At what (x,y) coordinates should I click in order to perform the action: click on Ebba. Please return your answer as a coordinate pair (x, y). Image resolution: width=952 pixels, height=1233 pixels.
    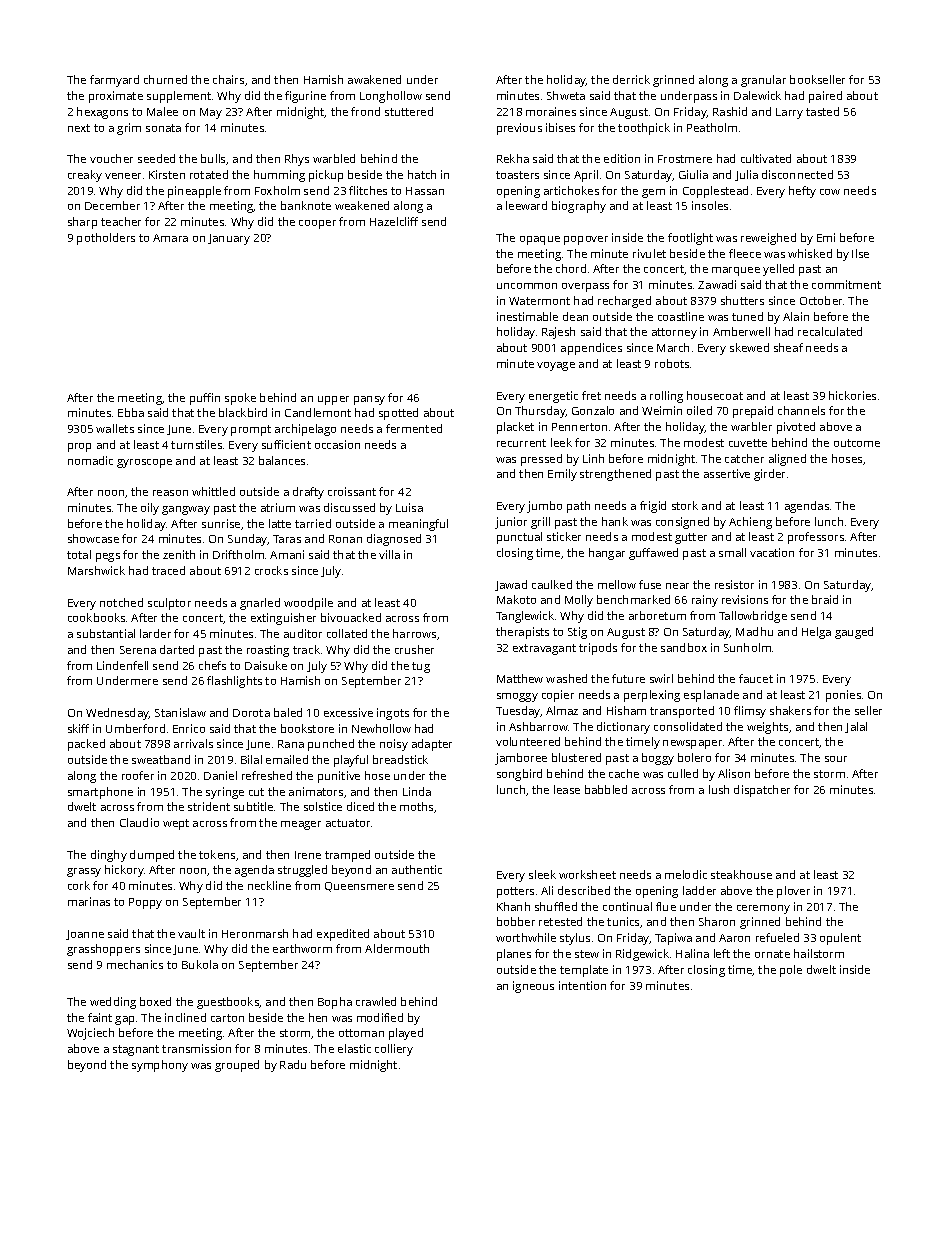
    Looking at the image, I should click on (131, 412).
